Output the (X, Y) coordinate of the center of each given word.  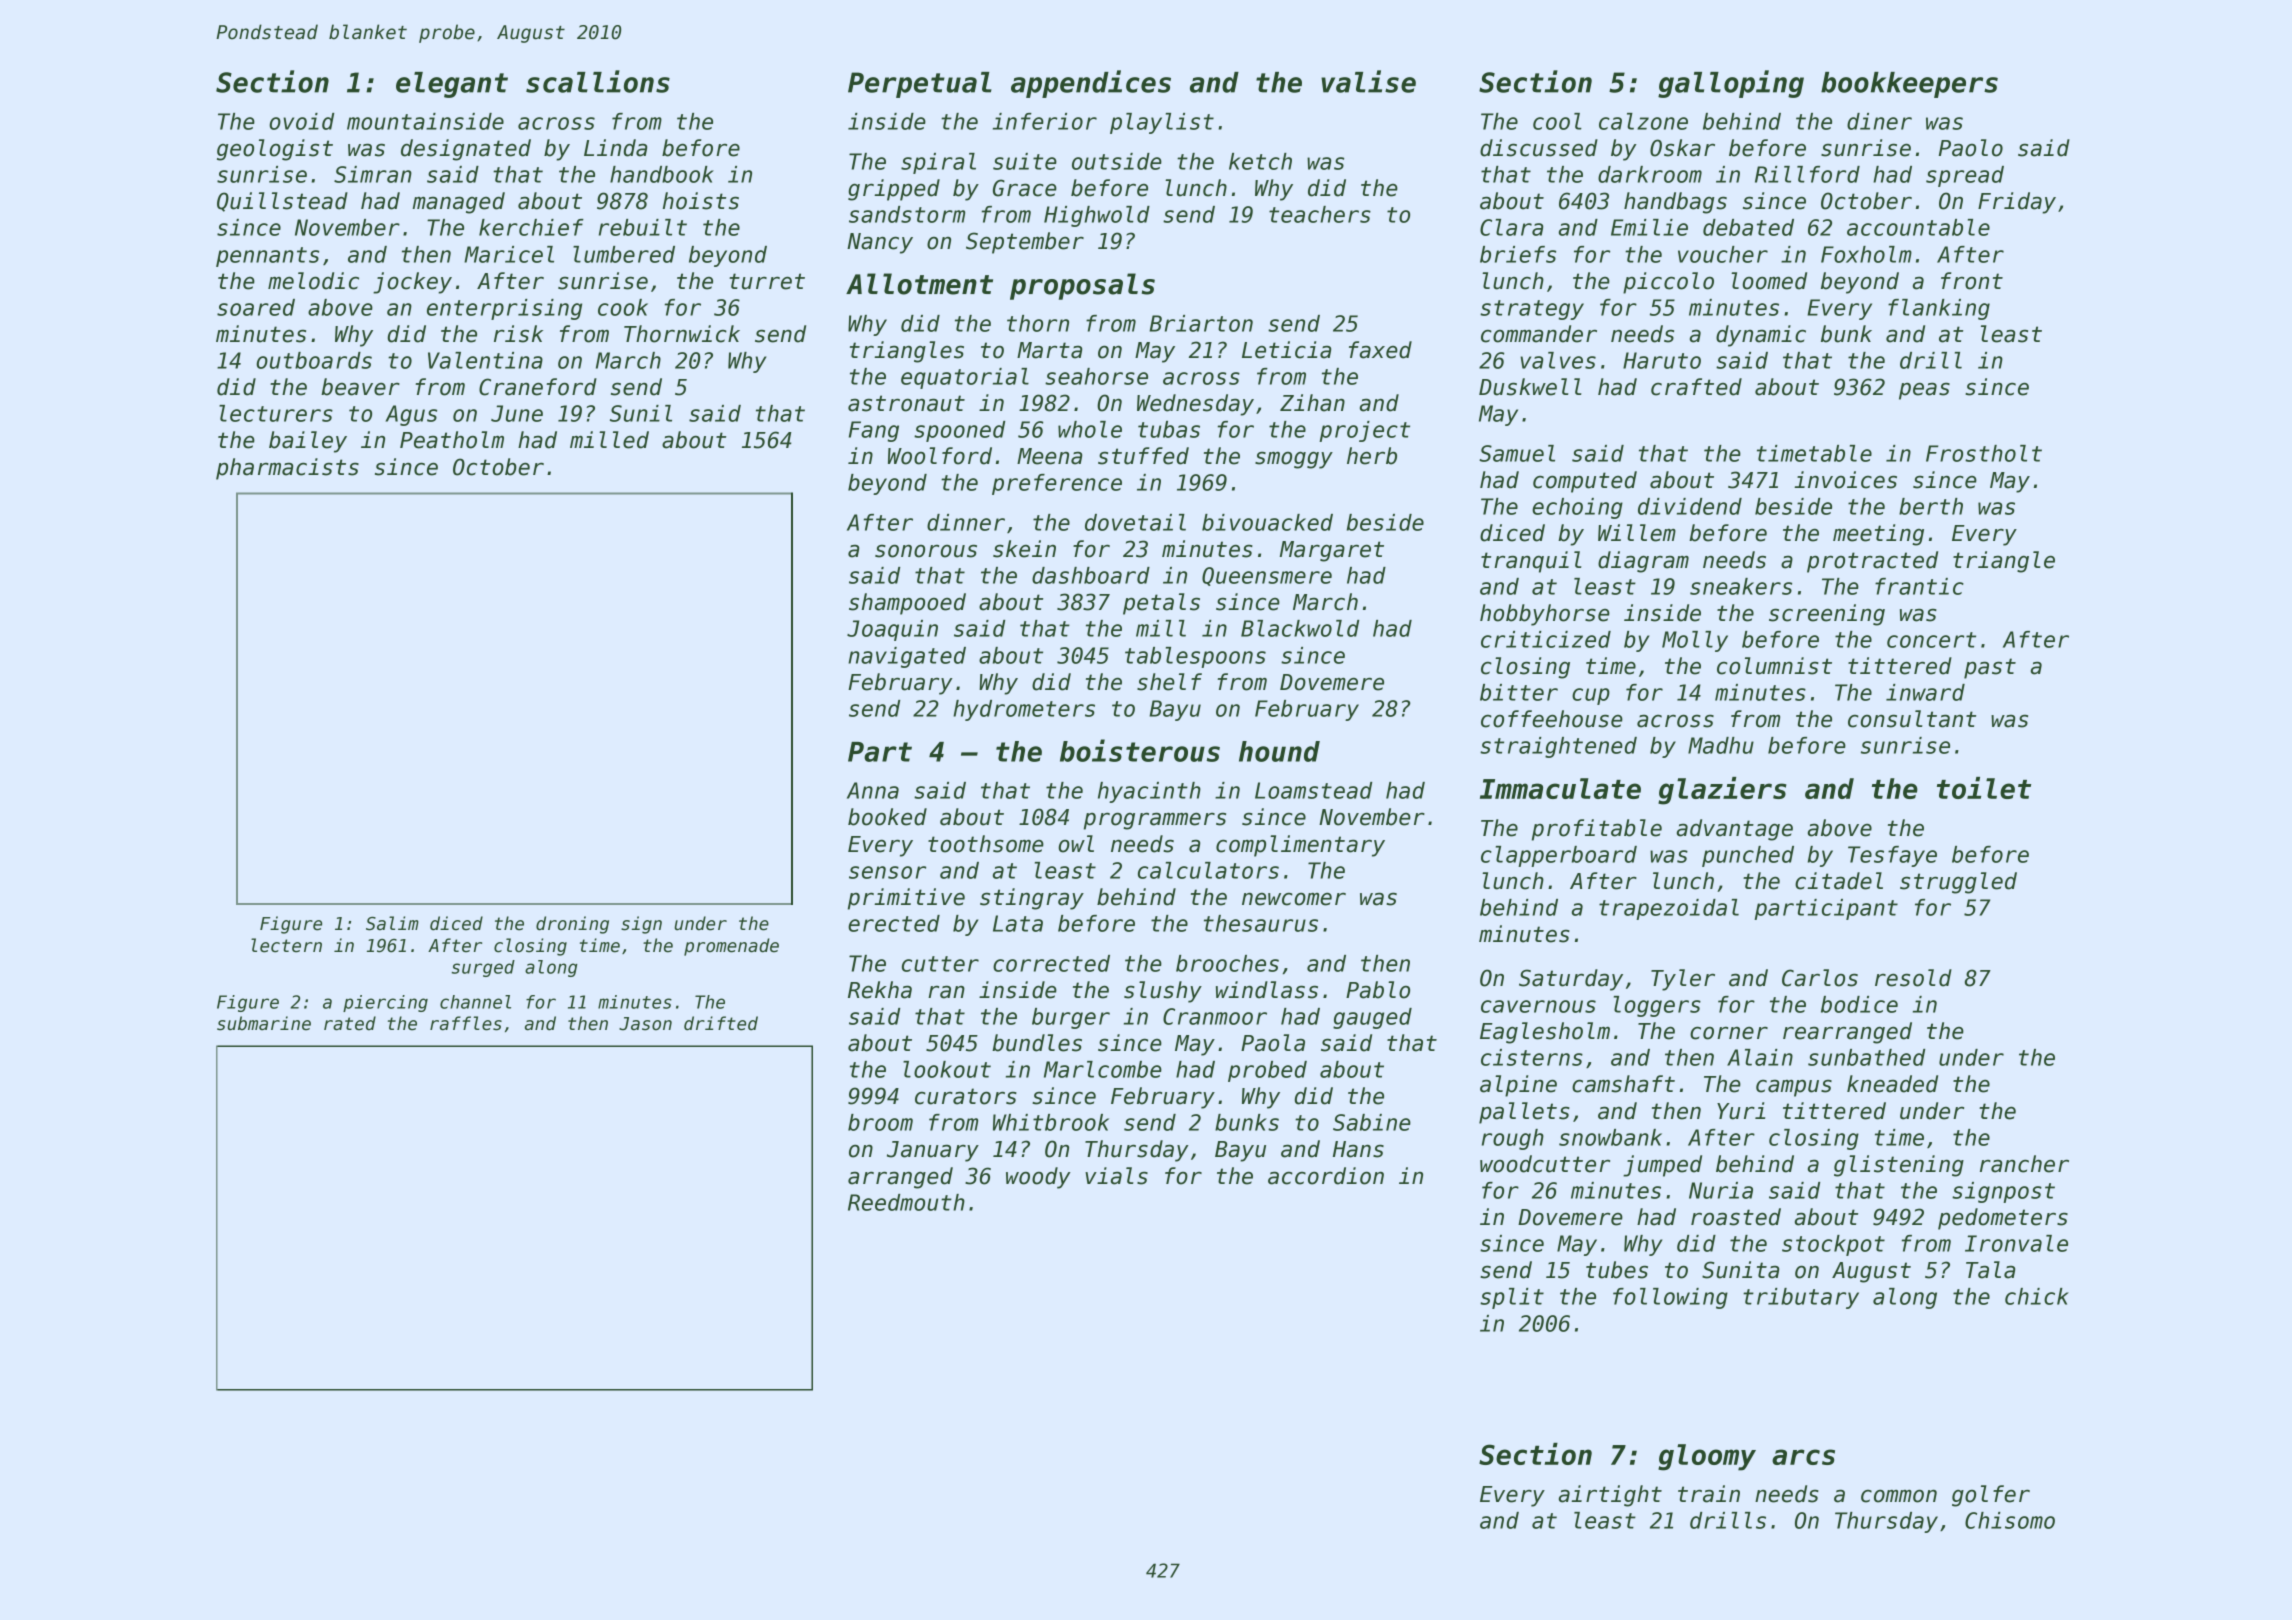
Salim (392, 923)
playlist (1162, 123)
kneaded (1892, 1084)
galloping (1731, 84)
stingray (1032, 899)
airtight (1610, 1496)
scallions (598, 81)
